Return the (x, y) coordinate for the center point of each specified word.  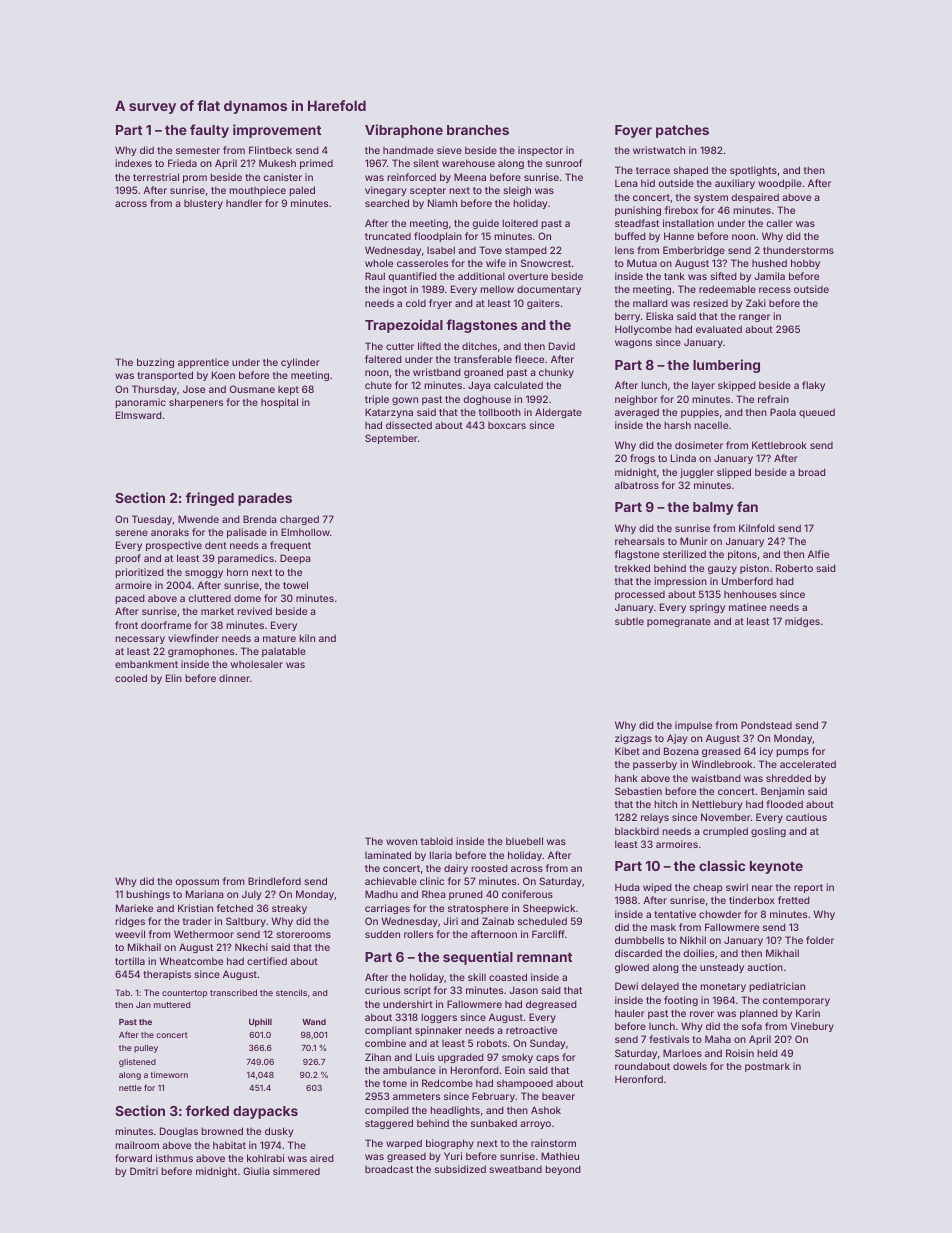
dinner (234, 678)
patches (682, 131)
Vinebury (812, 1027)
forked (207, 1110)
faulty (209, 131)
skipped (737, 386)
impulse (693, 726)
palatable (284, 652)
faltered (383, 359)
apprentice (203, 363)
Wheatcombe (191, 961)
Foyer (633, 131)
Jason (524, 990)
